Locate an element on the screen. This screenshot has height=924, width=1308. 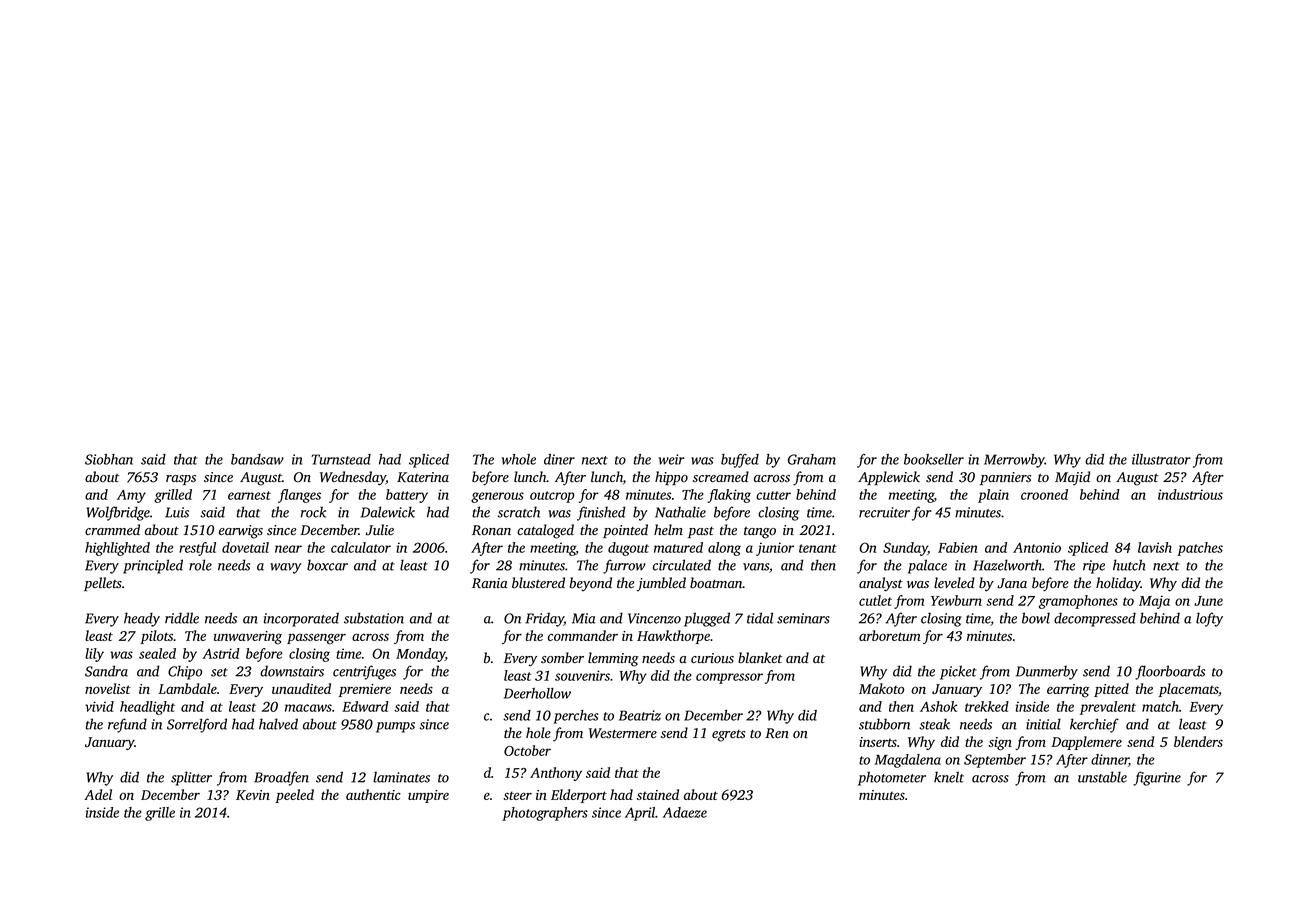
Siobhan is located at coordinates (109, 459).
